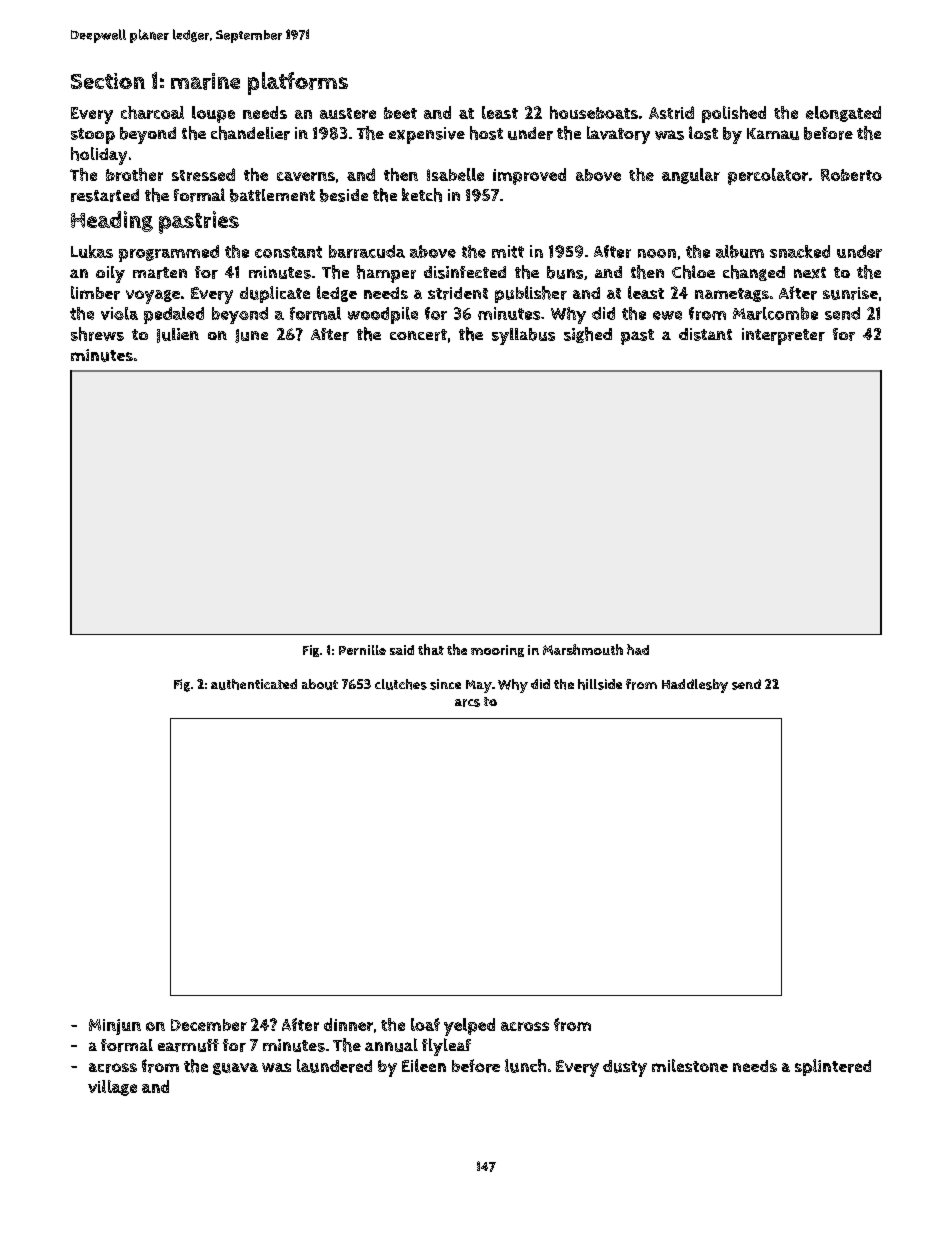  What do you see at coordinates (298, 83) in the screenshot?
I see `platforms` at bounding box center [298, 83].
